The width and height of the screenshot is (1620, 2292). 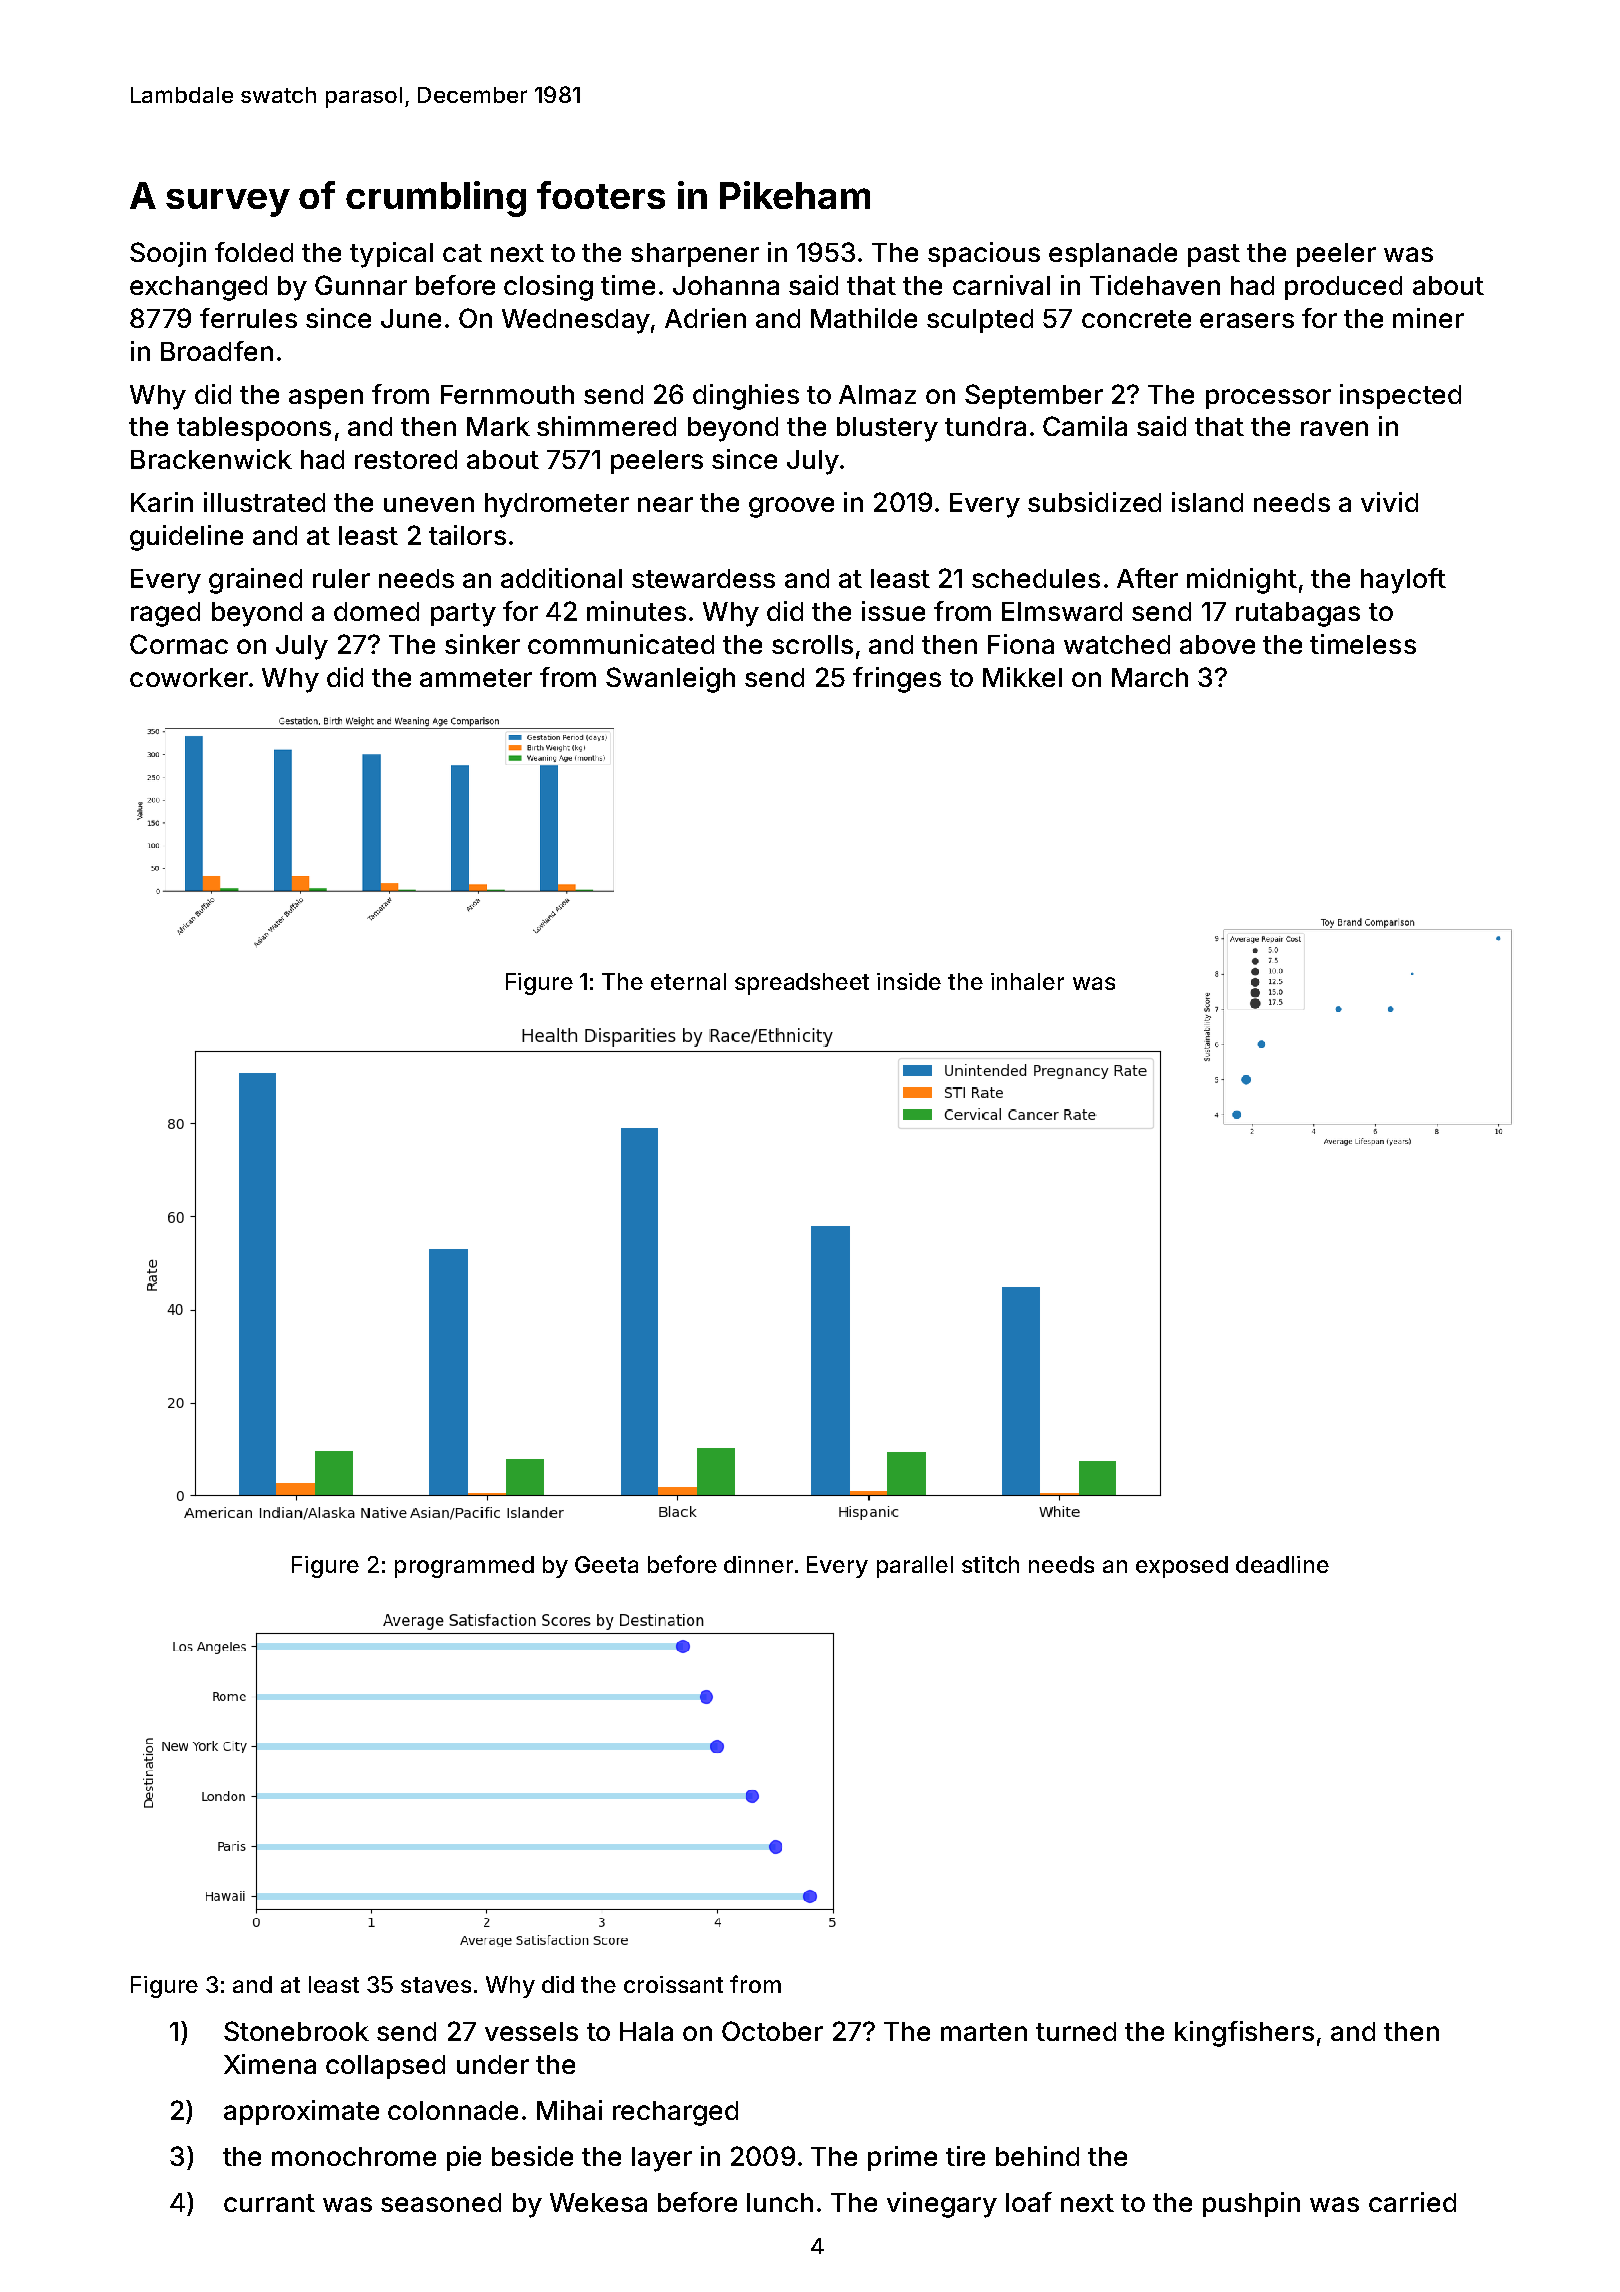 What do you see at coordinates (1282, 1564) in the screenshot?
I see `deadline` at bounding box center [1282, 1564].
